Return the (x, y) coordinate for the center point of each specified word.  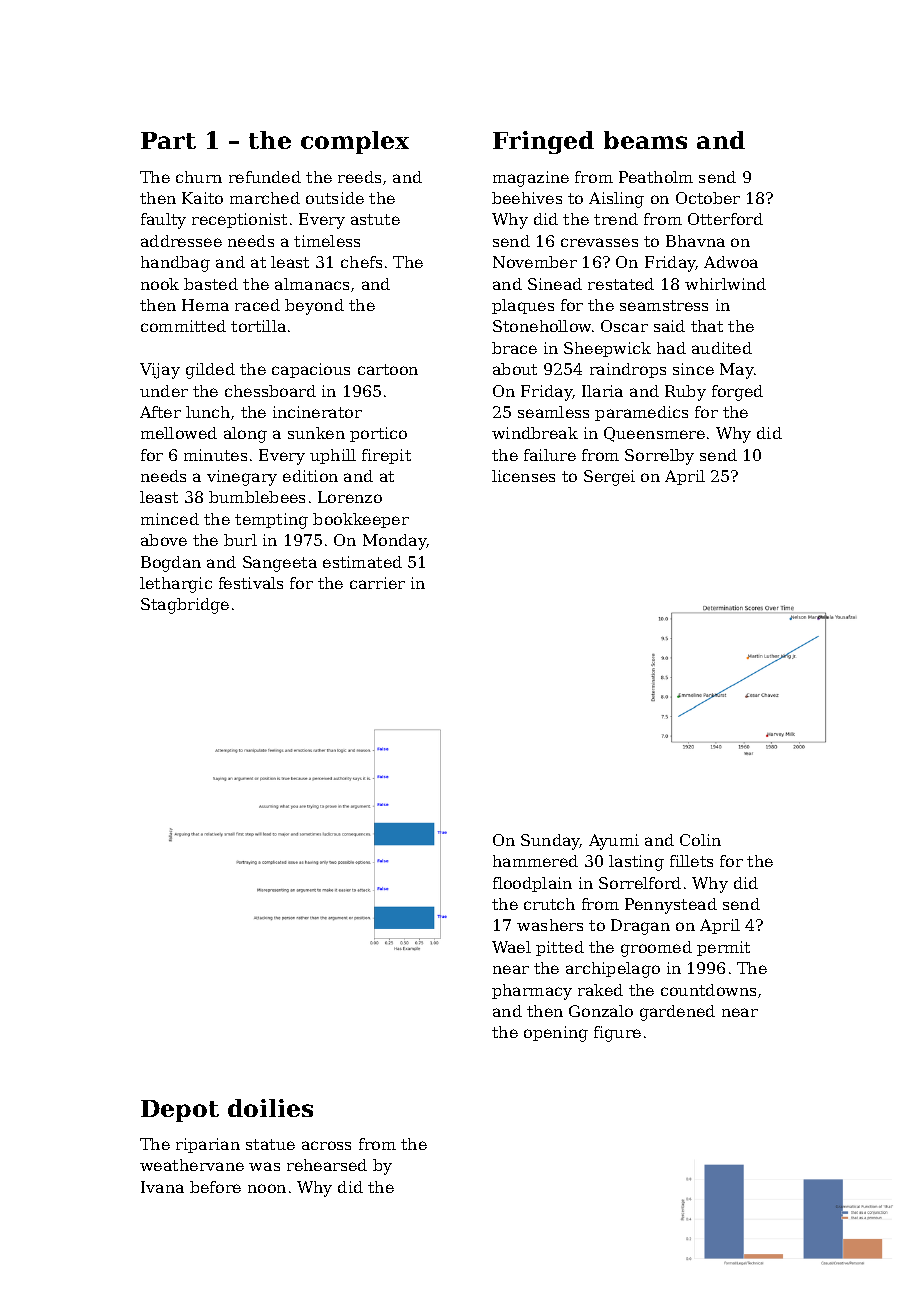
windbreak (535, 433)
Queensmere (654, 434)
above (164, 540)
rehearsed (327, 1165)
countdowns (708, 990)
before (215, 1187)
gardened (677, 1013)
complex (355, 142)
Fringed (543, 142)
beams (645, 140)
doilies (270, 1108)
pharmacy (532, 992)
